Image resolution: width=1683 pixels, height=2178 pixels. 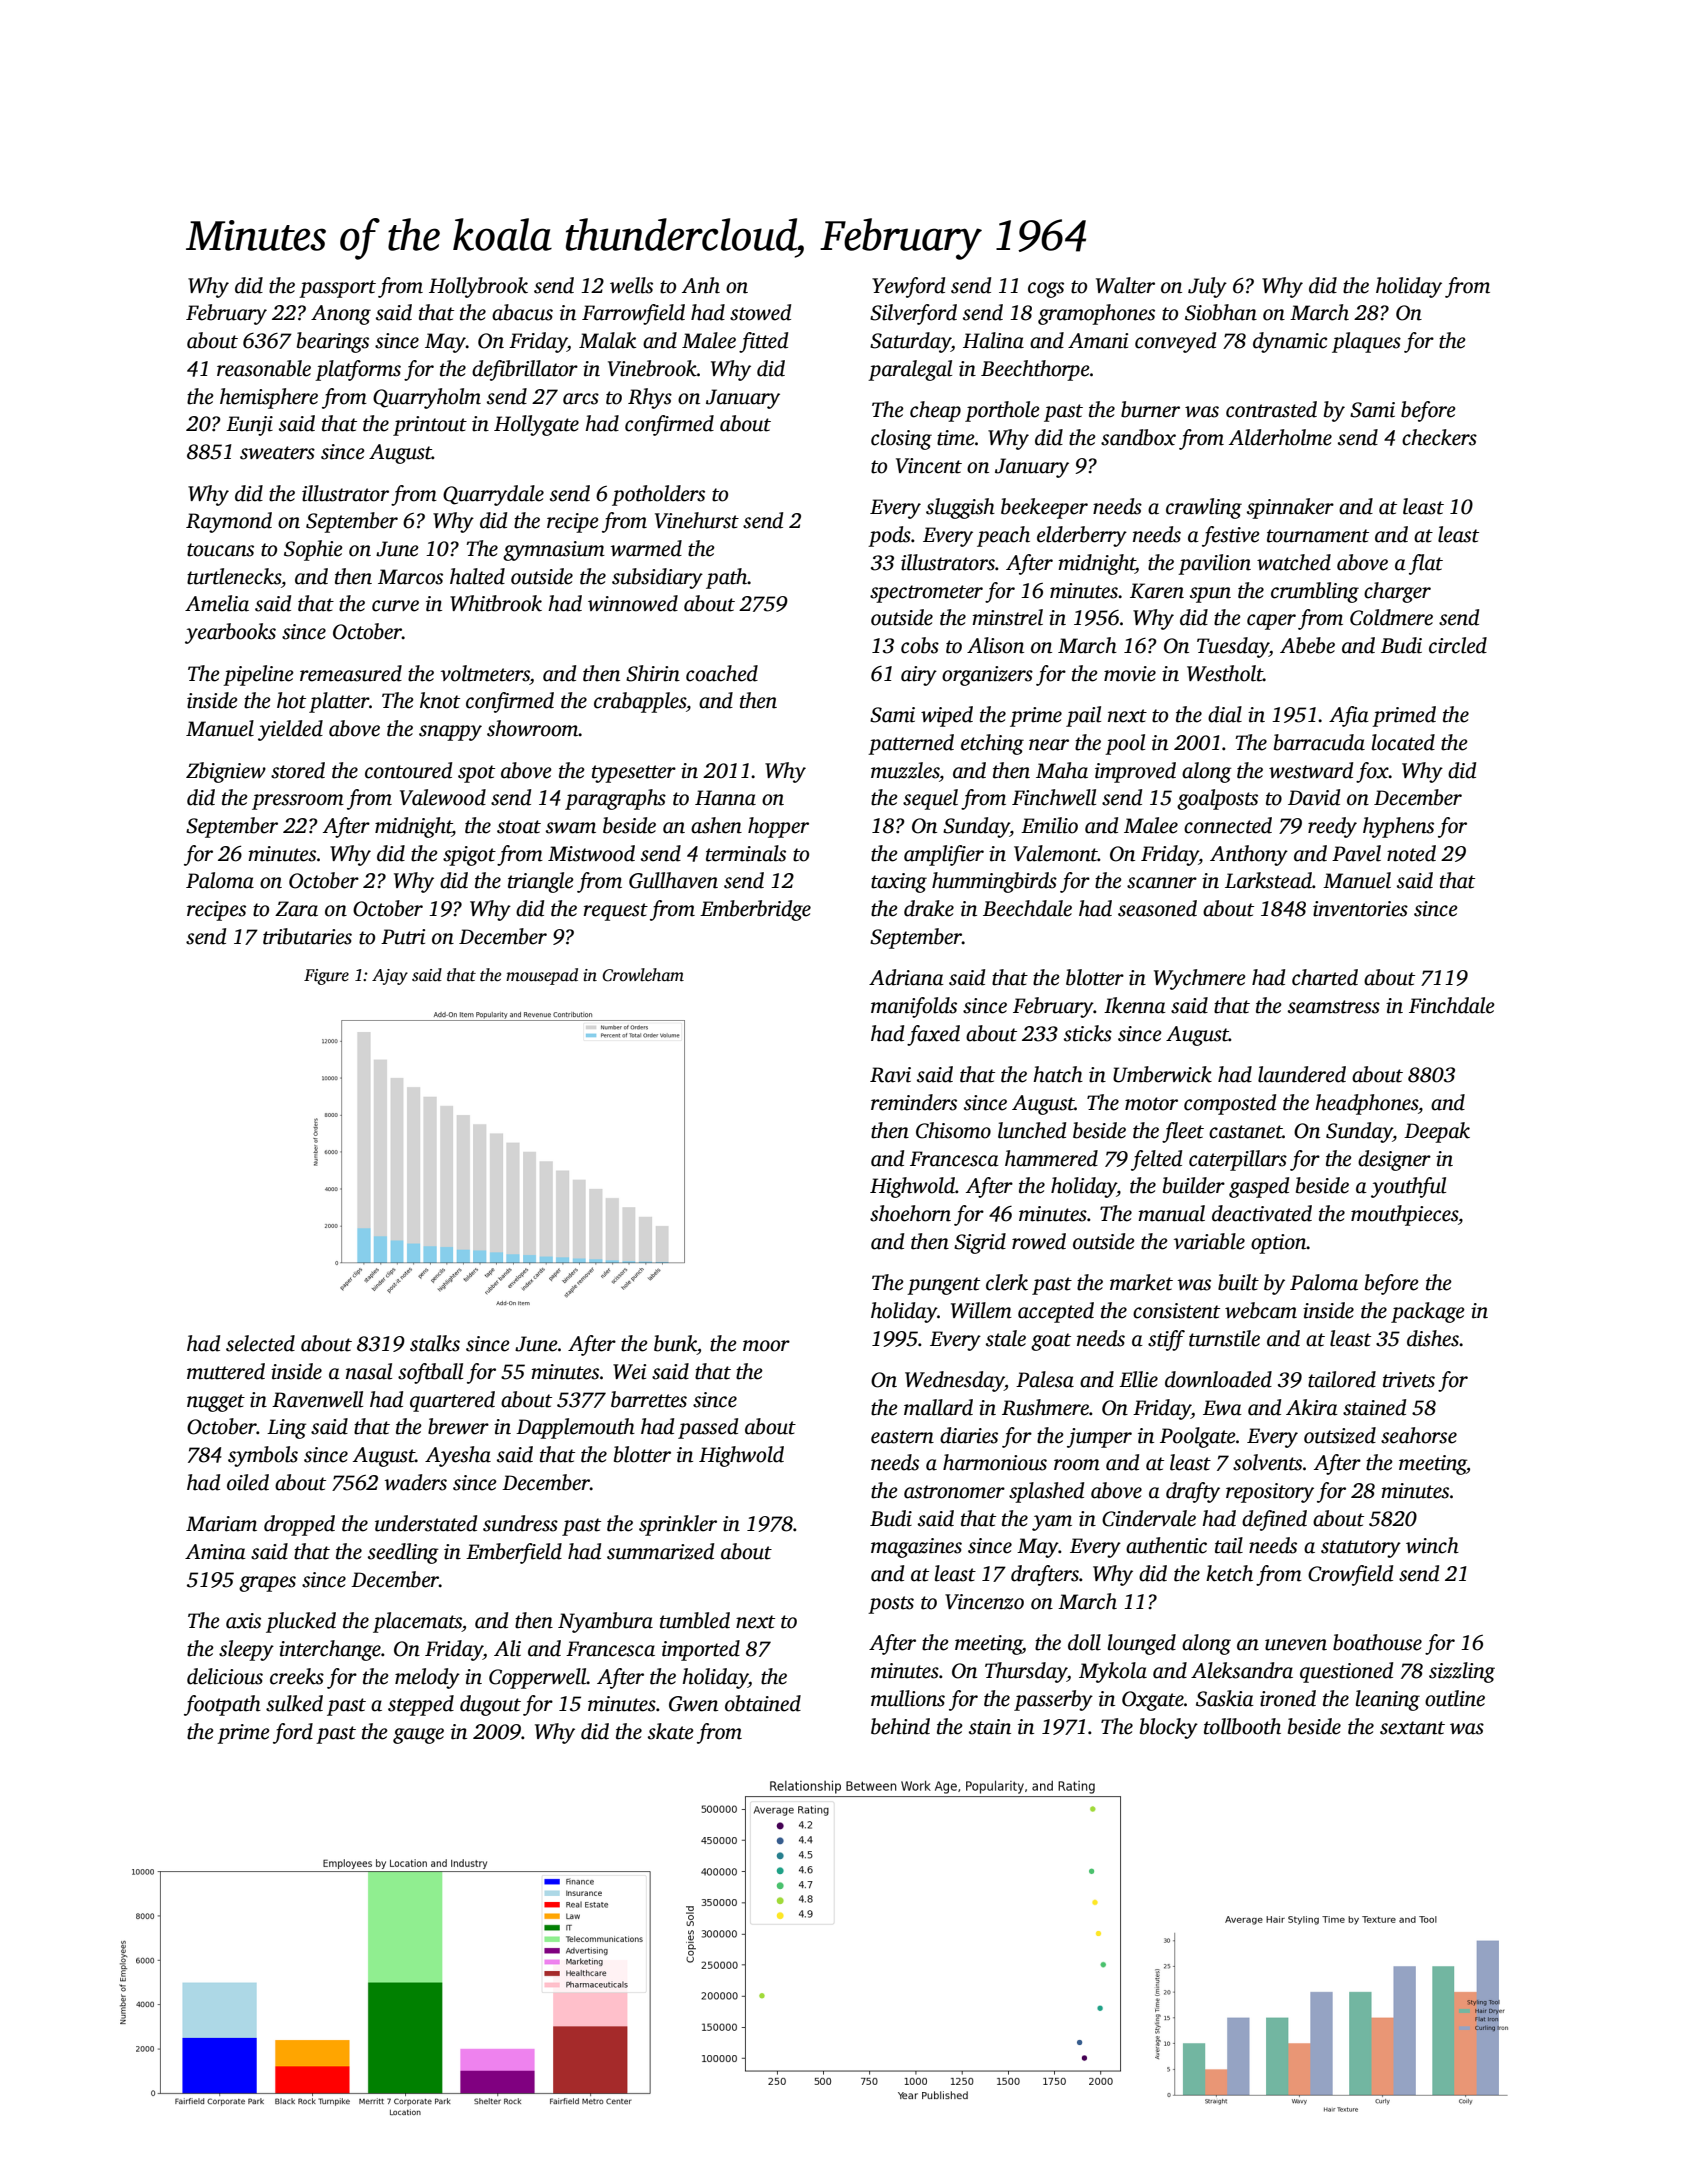 What do you see at coordinates (421, 1705) in the screenshot?
I see `stepped` at bounding box center [421, 1705].
